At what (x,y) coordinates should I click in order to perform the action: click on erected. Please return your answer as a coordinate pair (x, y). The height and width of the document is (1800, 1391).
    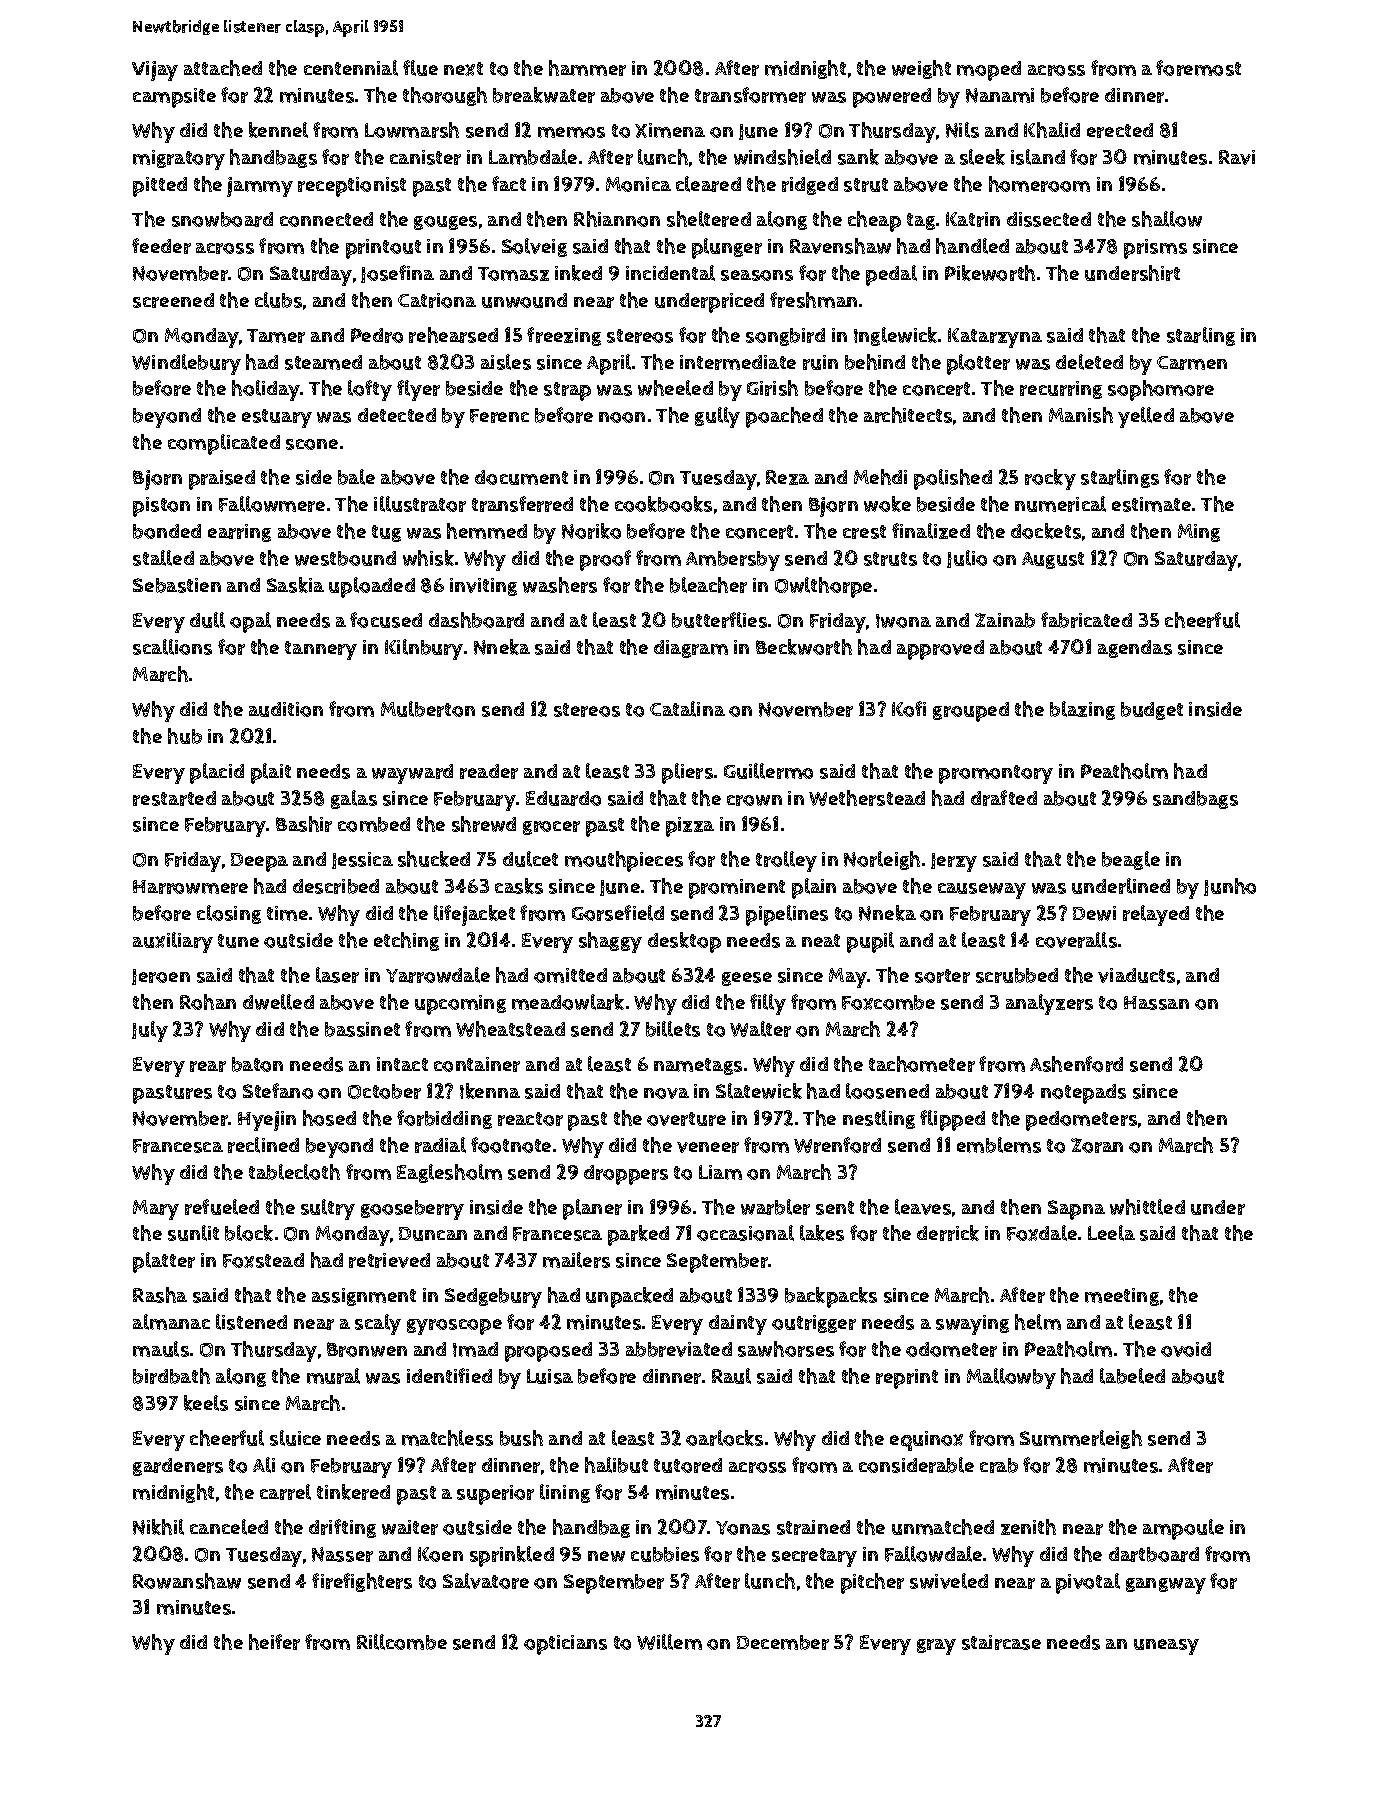
    Looking at the image, I should click on (1120, 130).
